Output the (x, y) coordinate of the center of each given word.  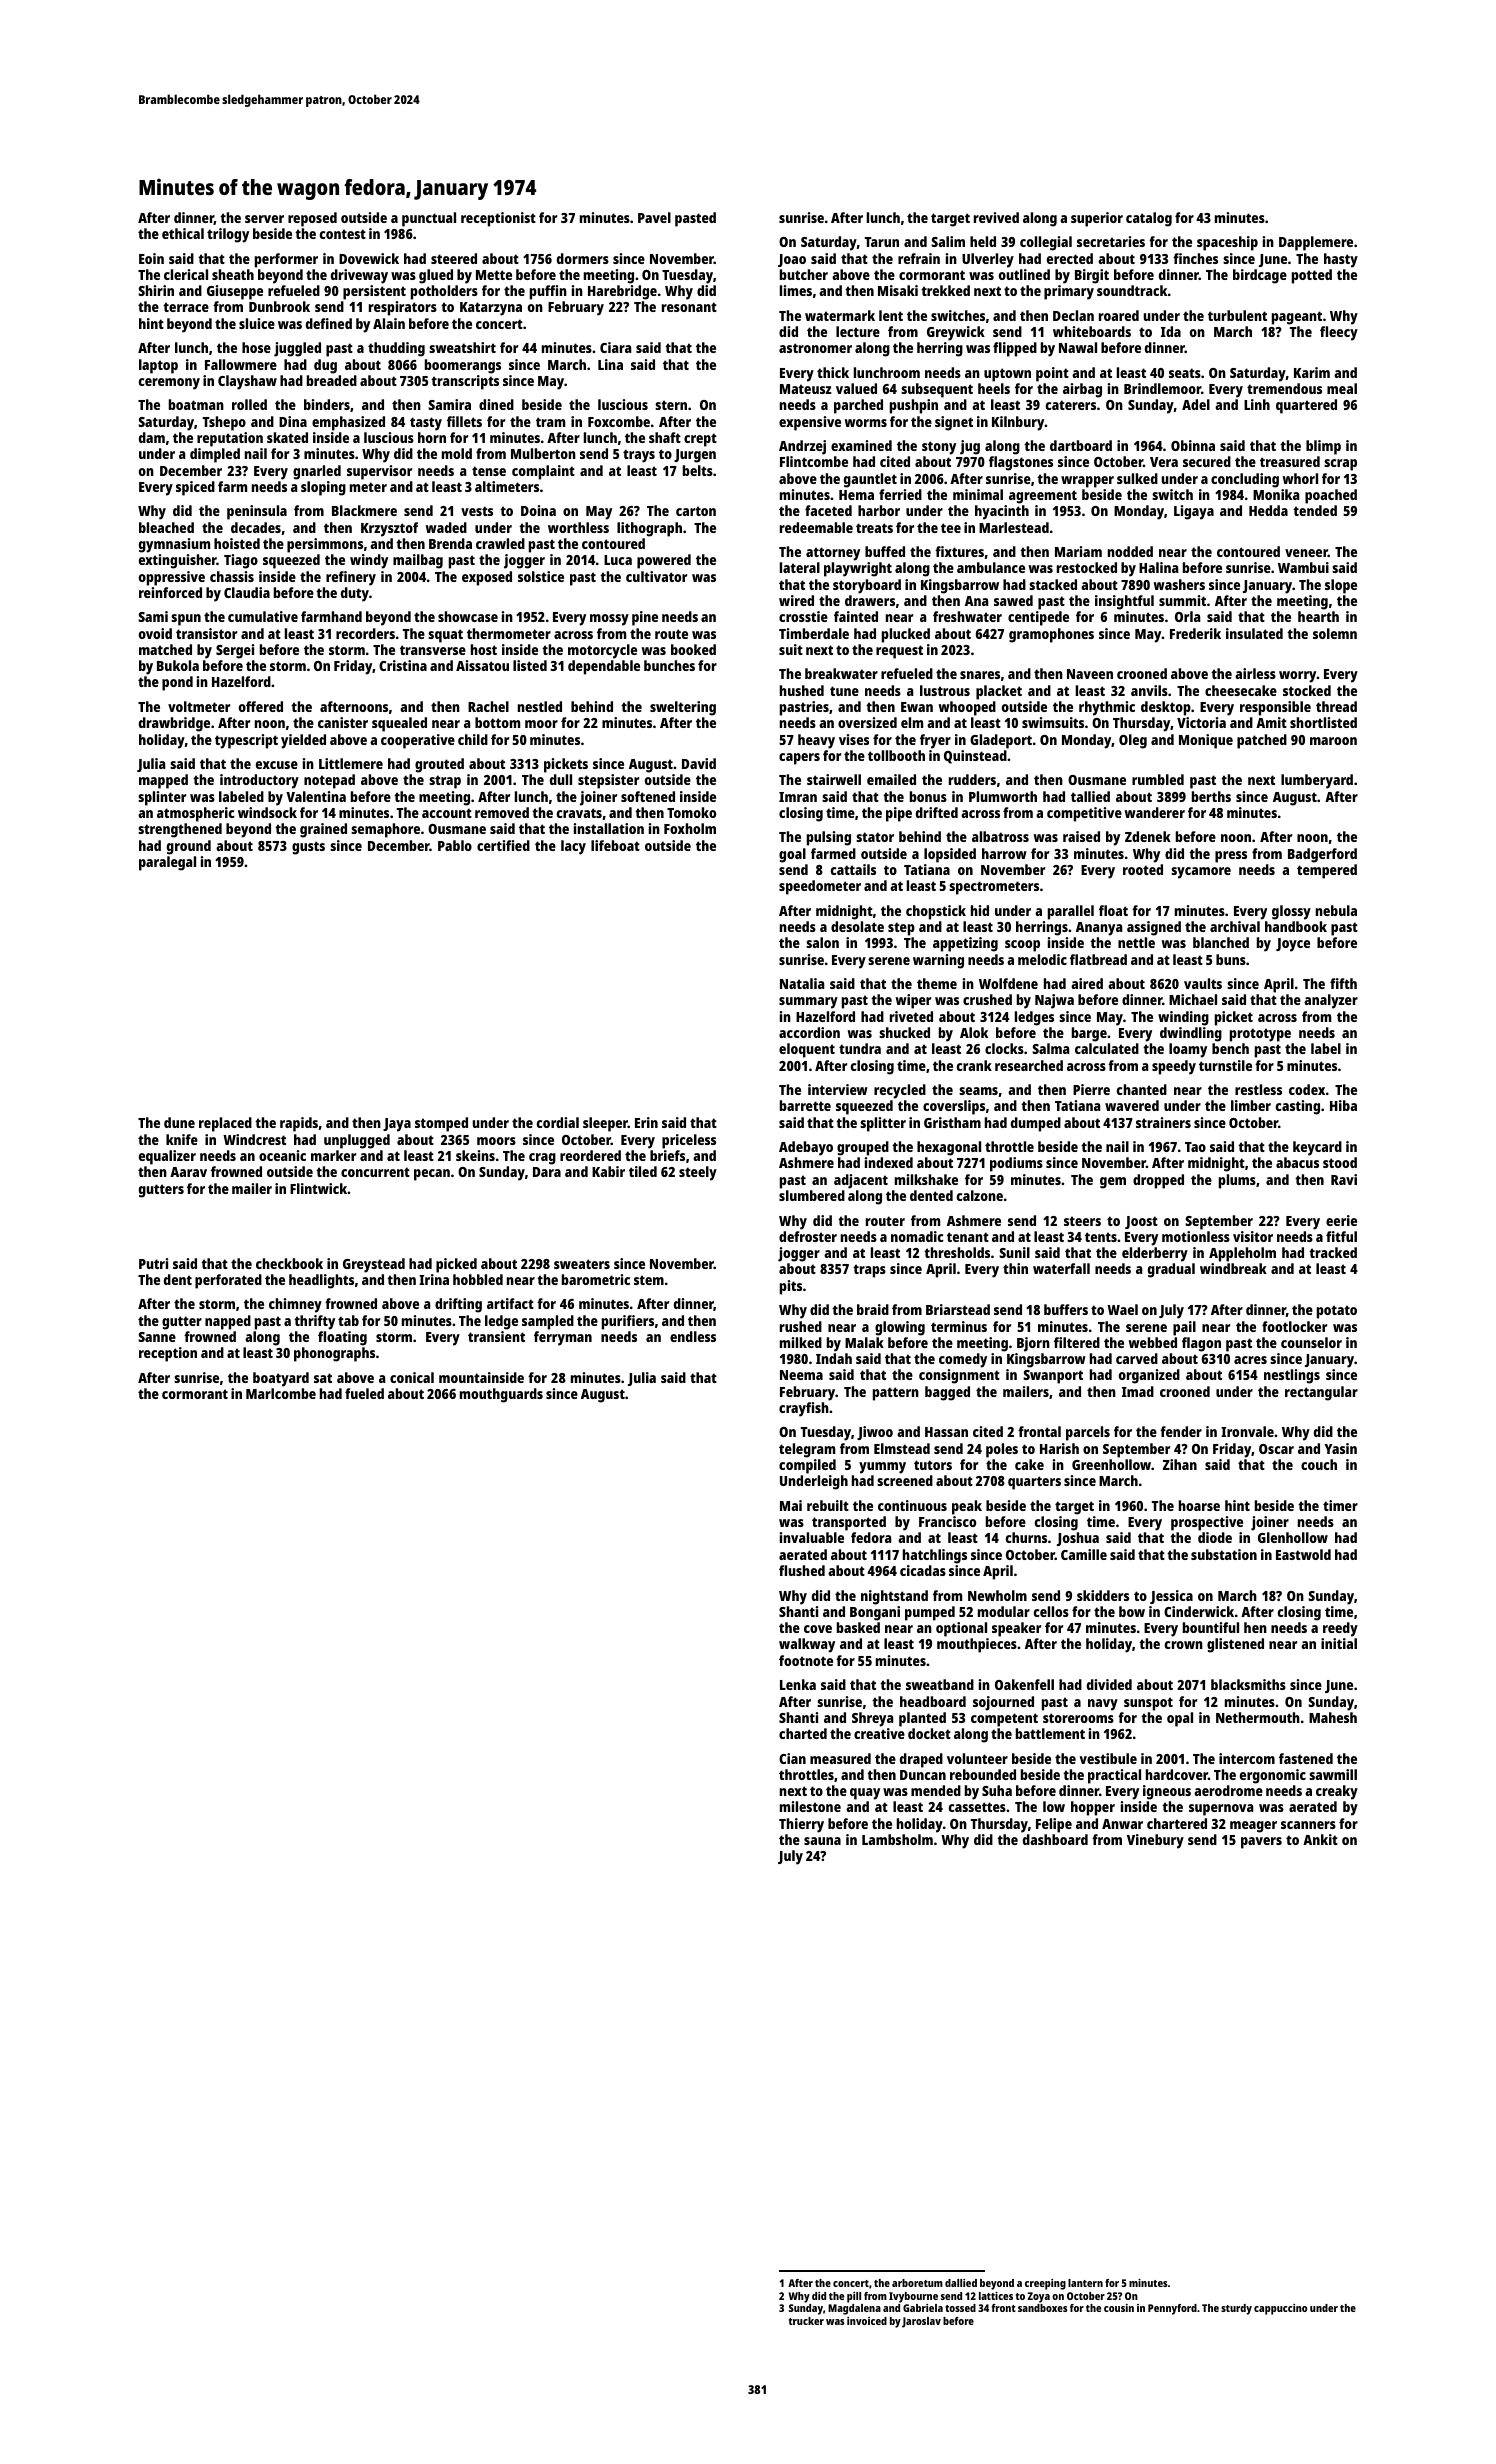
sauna (822, 1841)
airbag (1082, 390)
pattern (896, 1394)
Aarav (188, 1172)
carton (696, 511)
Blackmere (364, 510)
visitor (1253, 1236)
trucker (806, 2321)
